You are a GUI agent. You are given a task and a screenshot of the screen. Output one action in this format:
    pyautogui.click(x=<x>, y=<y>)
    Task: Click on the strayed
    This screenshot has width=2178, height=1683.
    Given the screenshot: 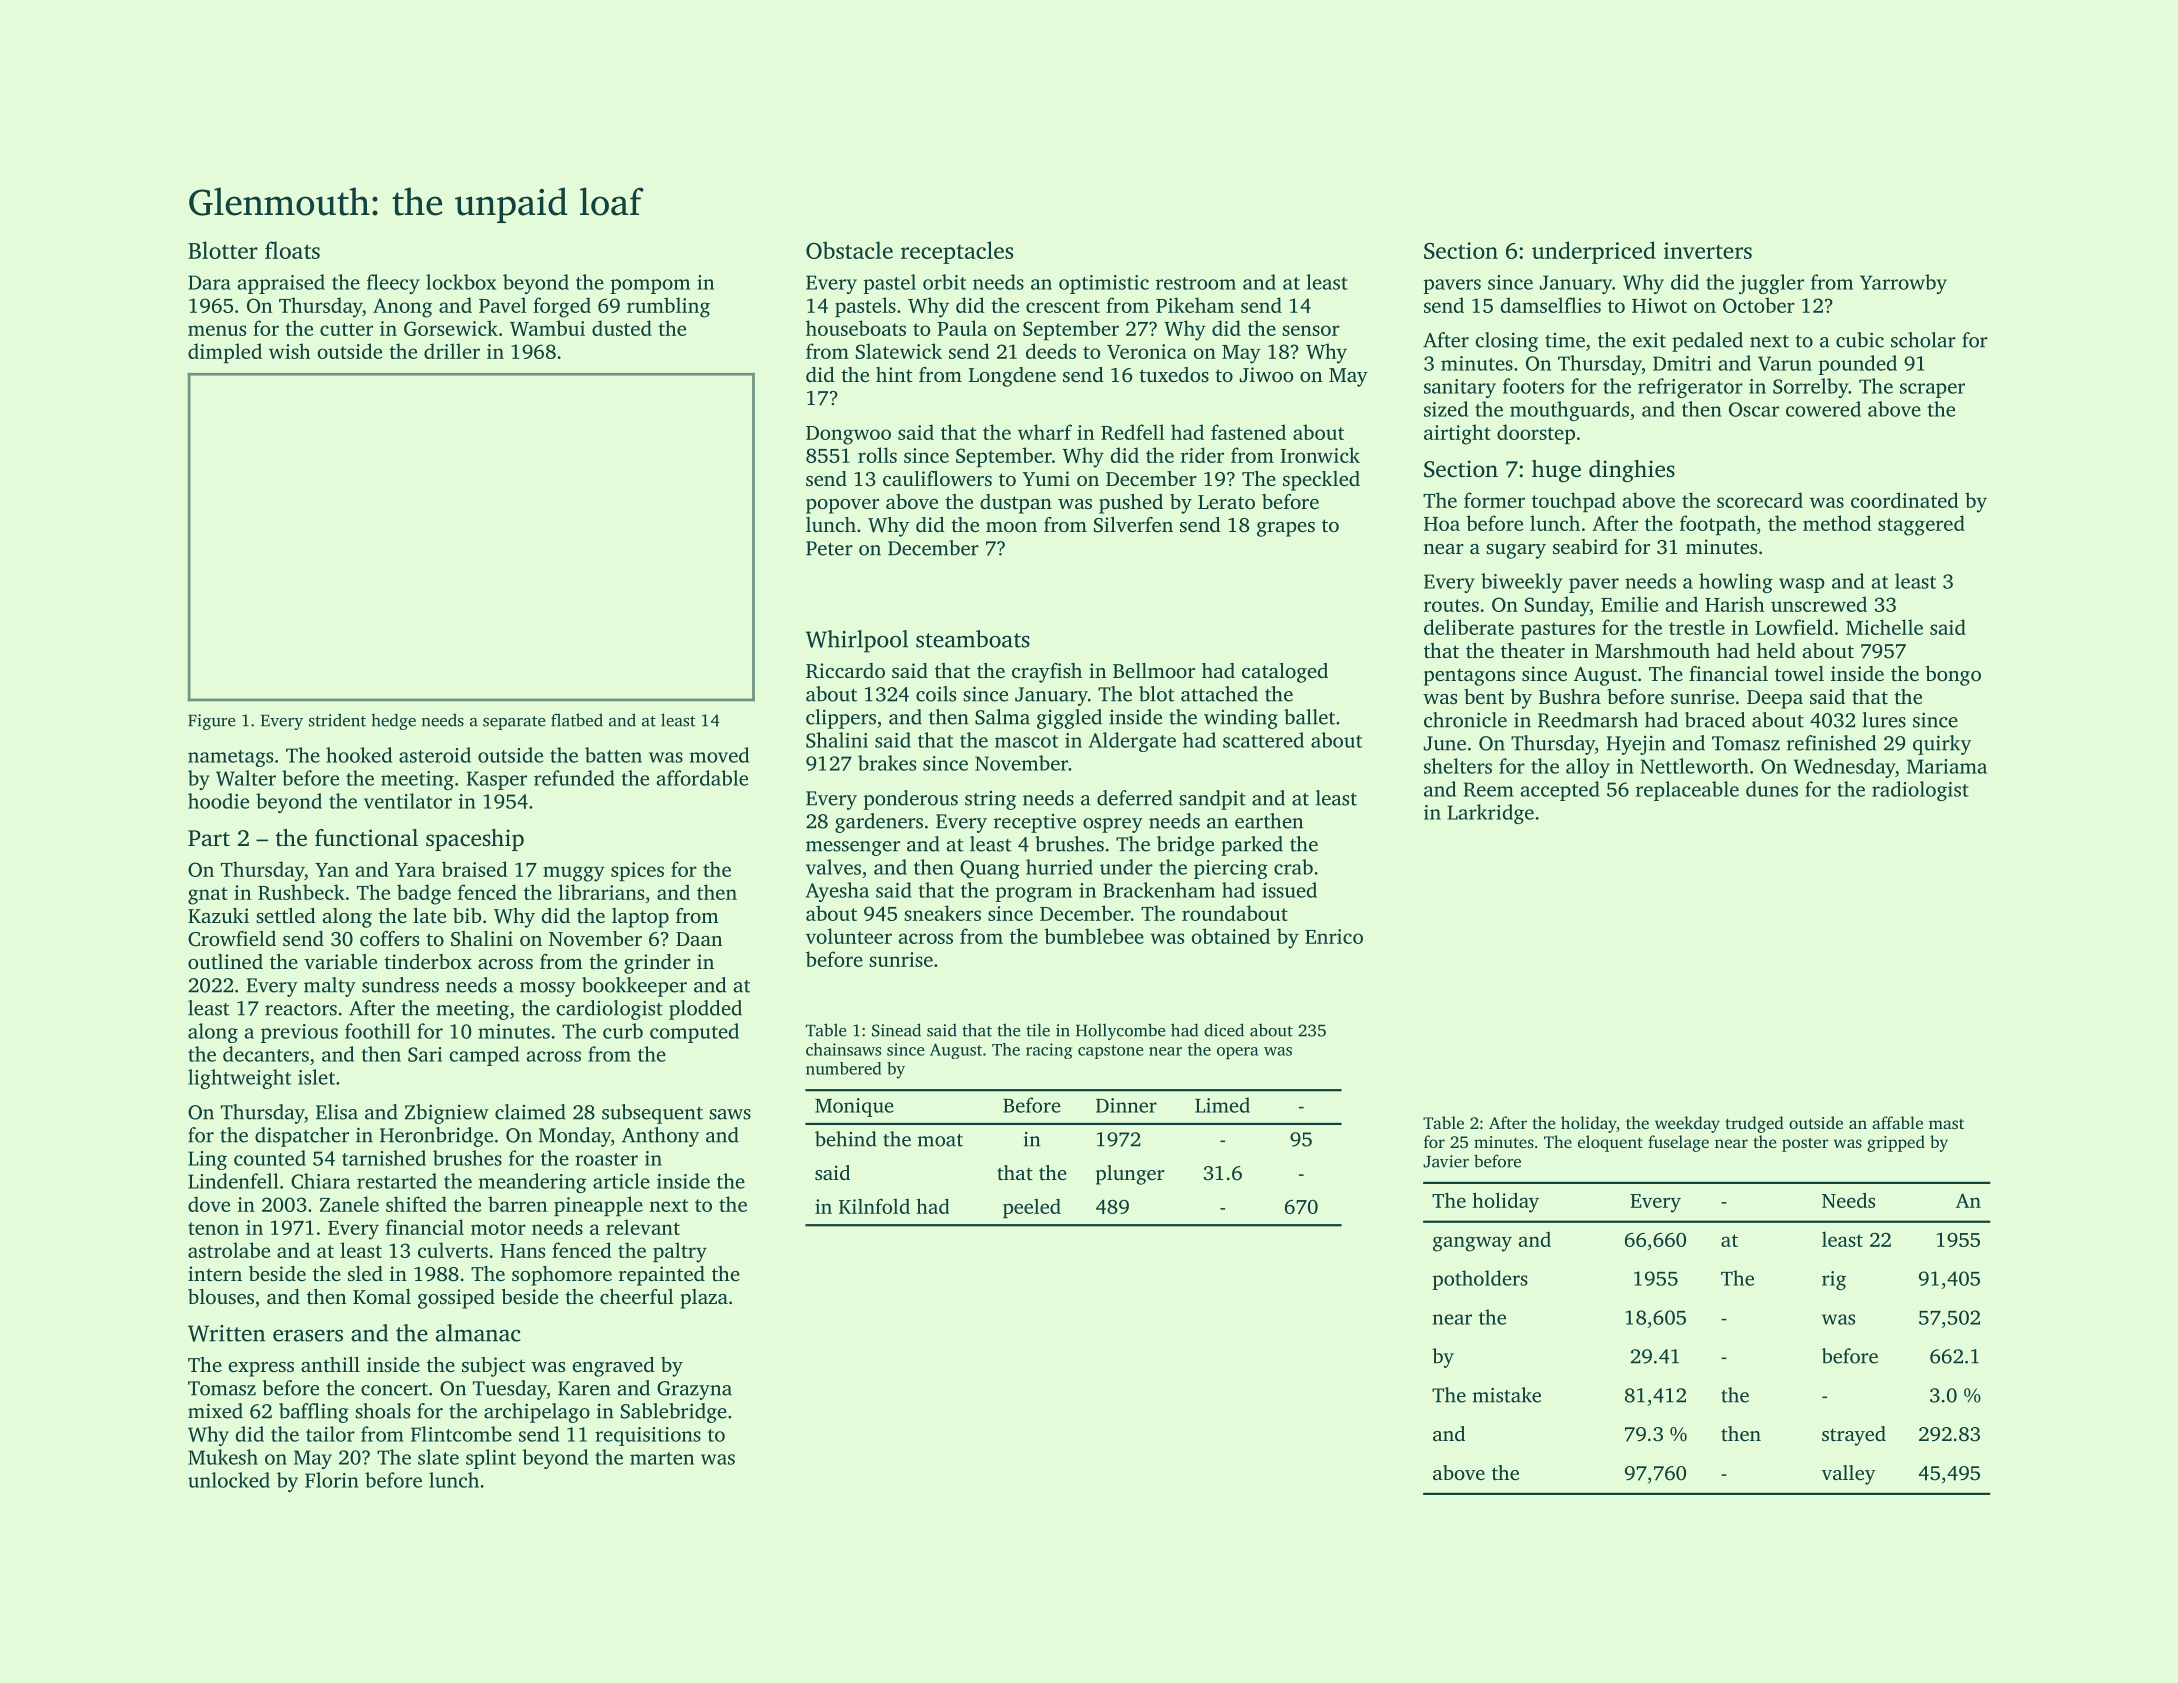 What is the action you would take?
    pyautogui.click(x=1854, y=1436)
